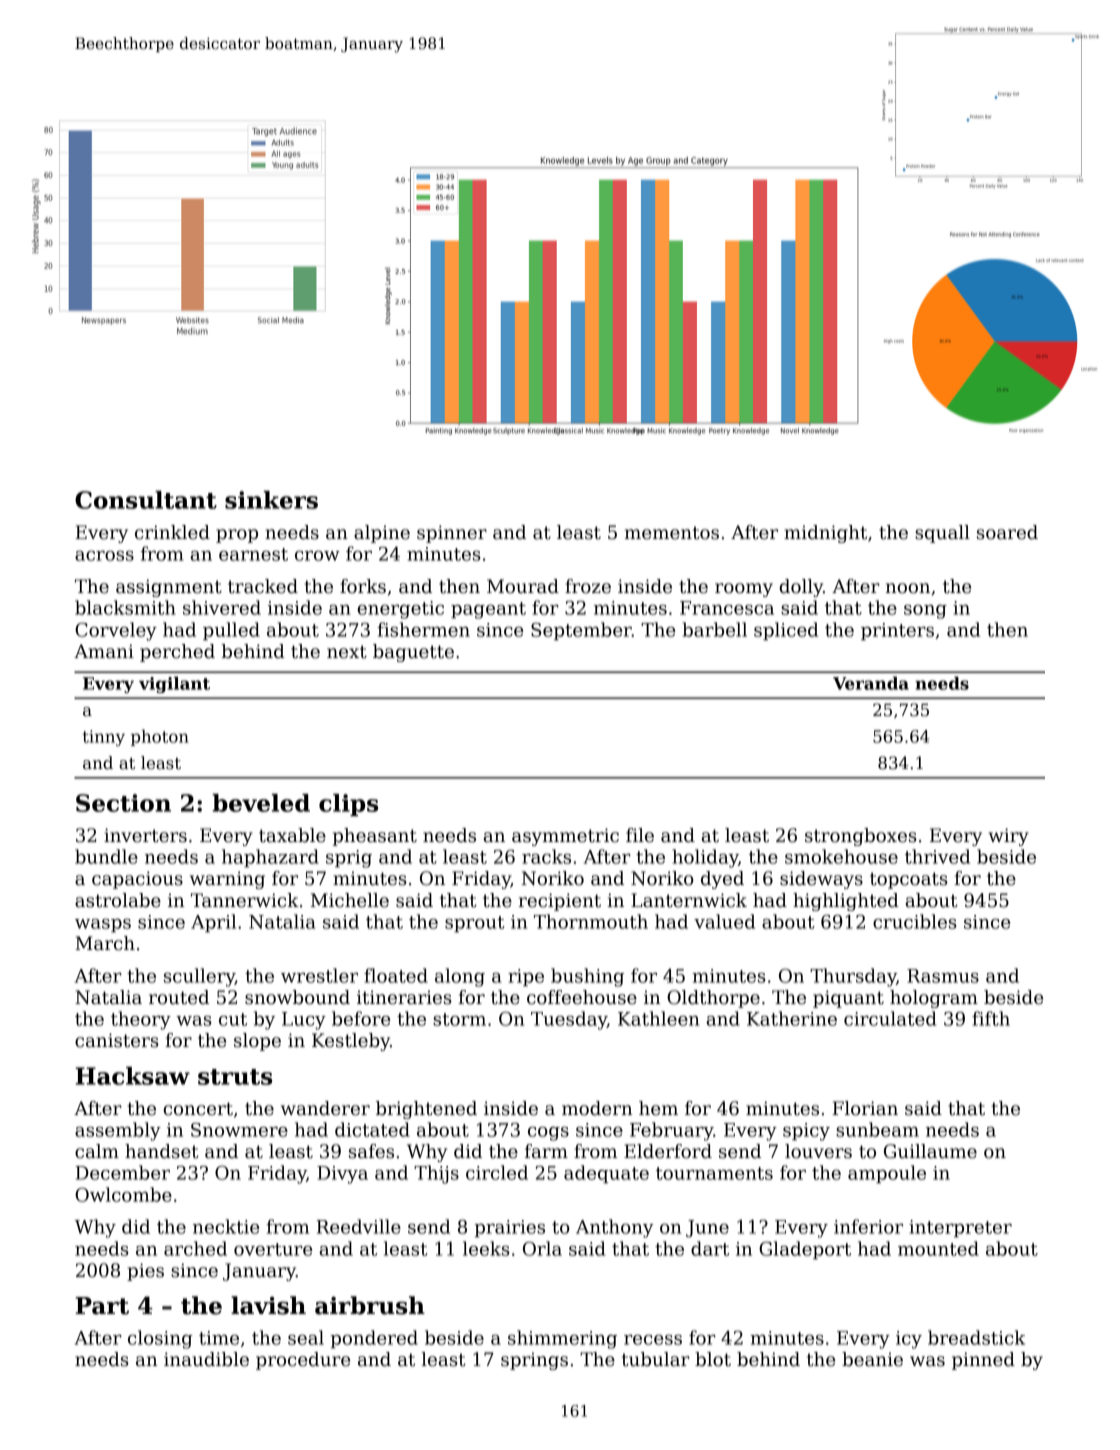 The height and width of the image is (1450, 1120). I want to click on fifth, so click(991, 1018).
